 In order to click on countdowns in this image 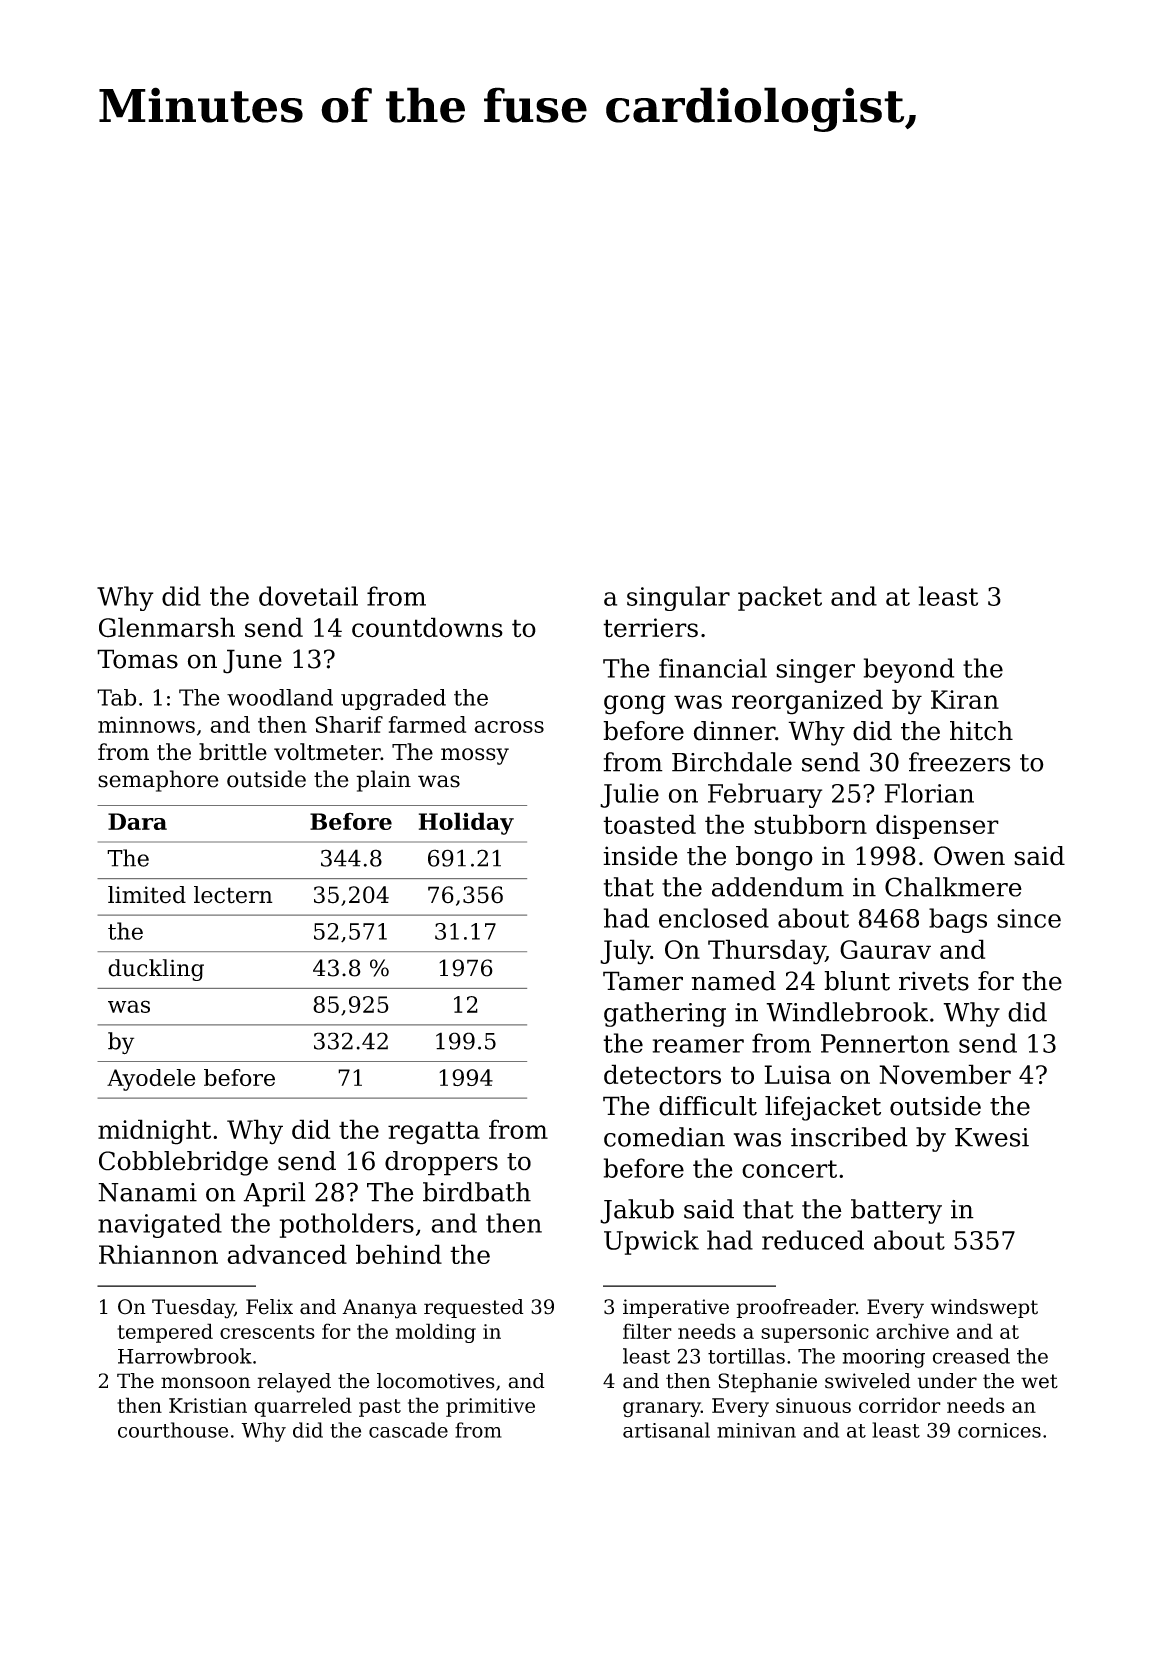, I will do `click(427, 627)`.
